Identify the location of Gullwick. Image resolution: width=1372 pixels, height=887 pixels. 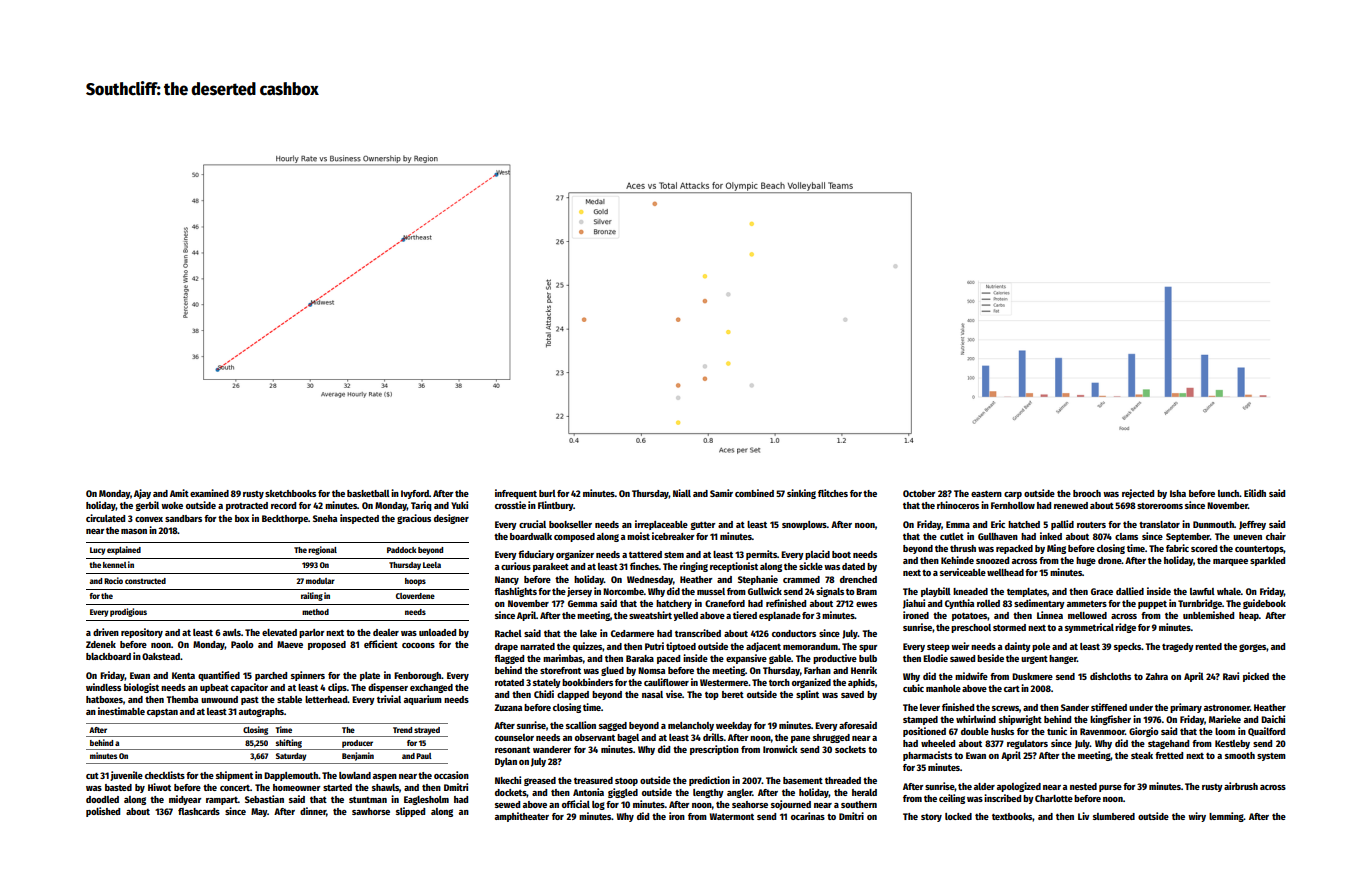
(765, 591).
